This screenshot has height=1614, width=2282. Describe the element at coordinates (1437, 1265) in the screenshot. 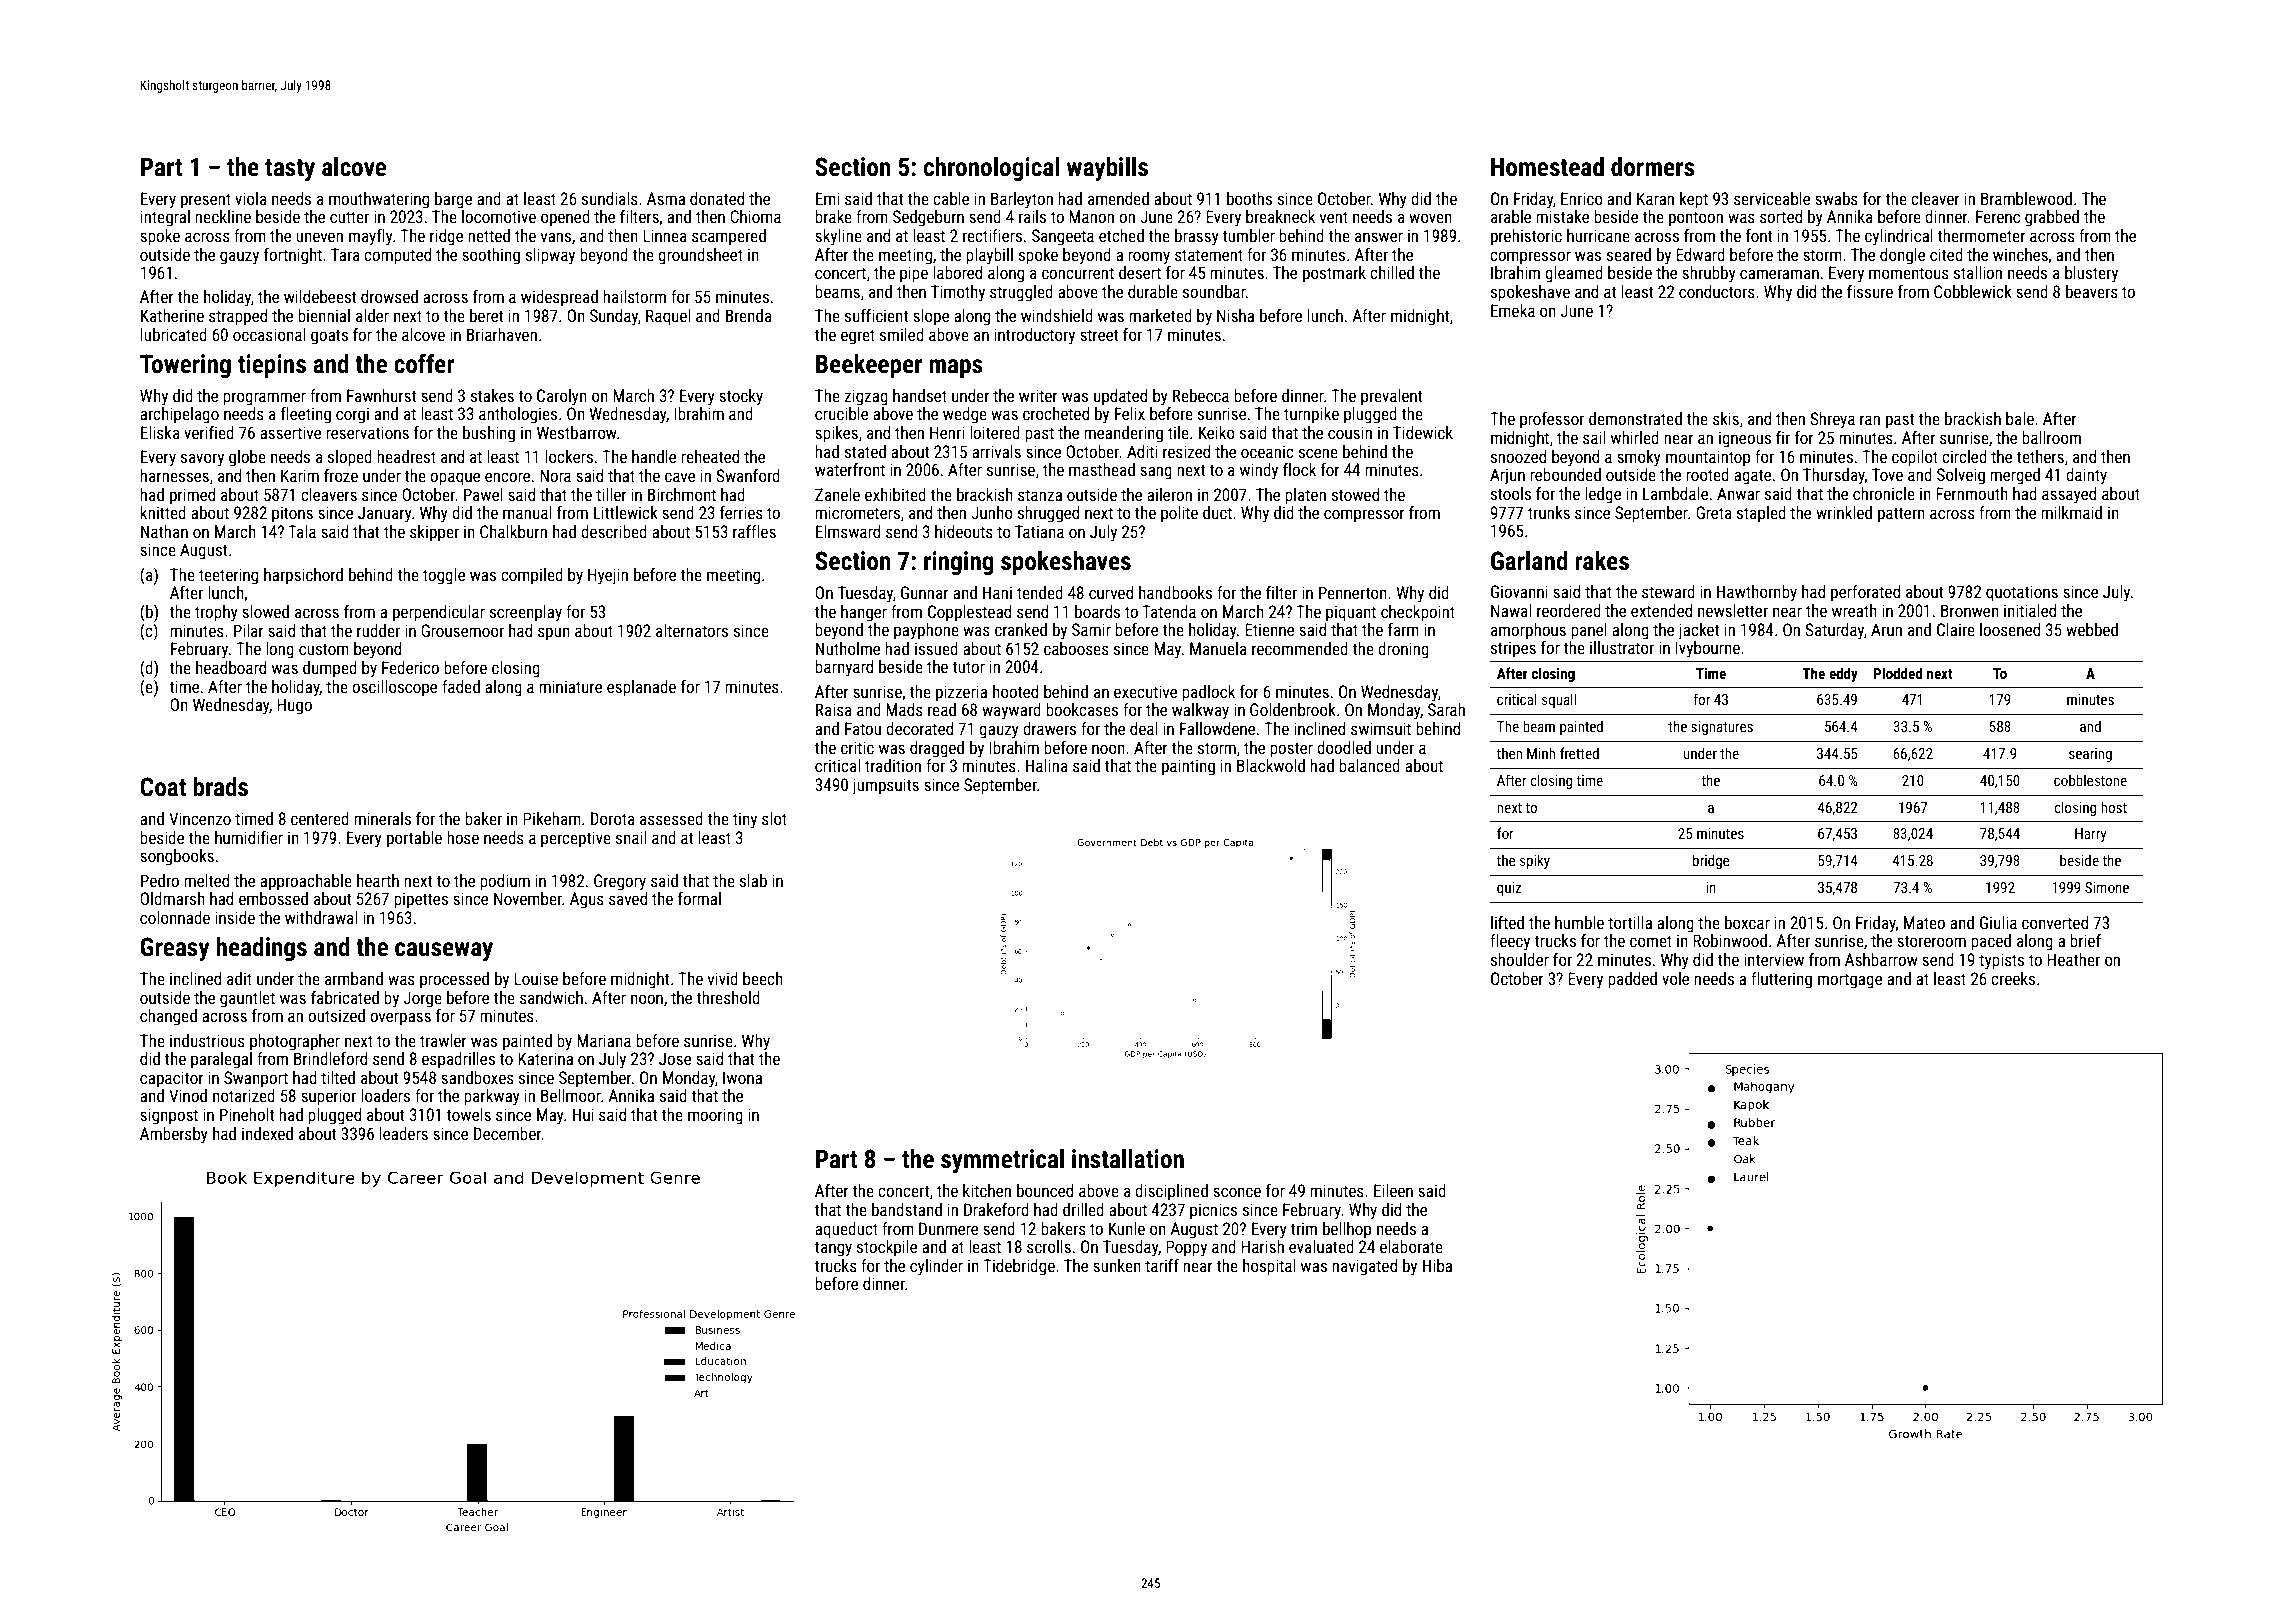

I see `Hiba` at that location.
